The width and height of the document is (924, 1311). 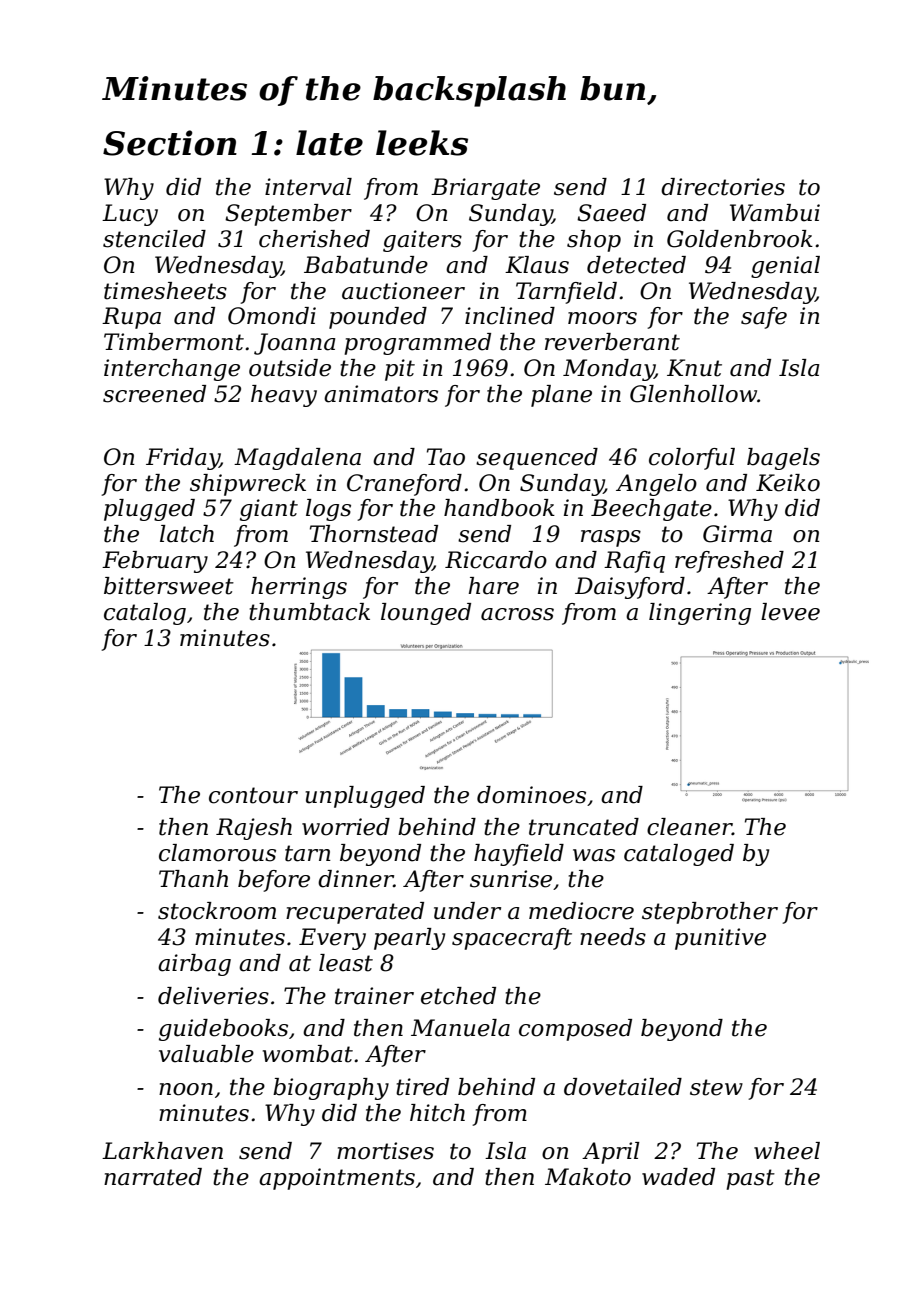 What do you see at coordinates (613, 937) in the document?
I see `needs` at bounding box center [613, 937].
